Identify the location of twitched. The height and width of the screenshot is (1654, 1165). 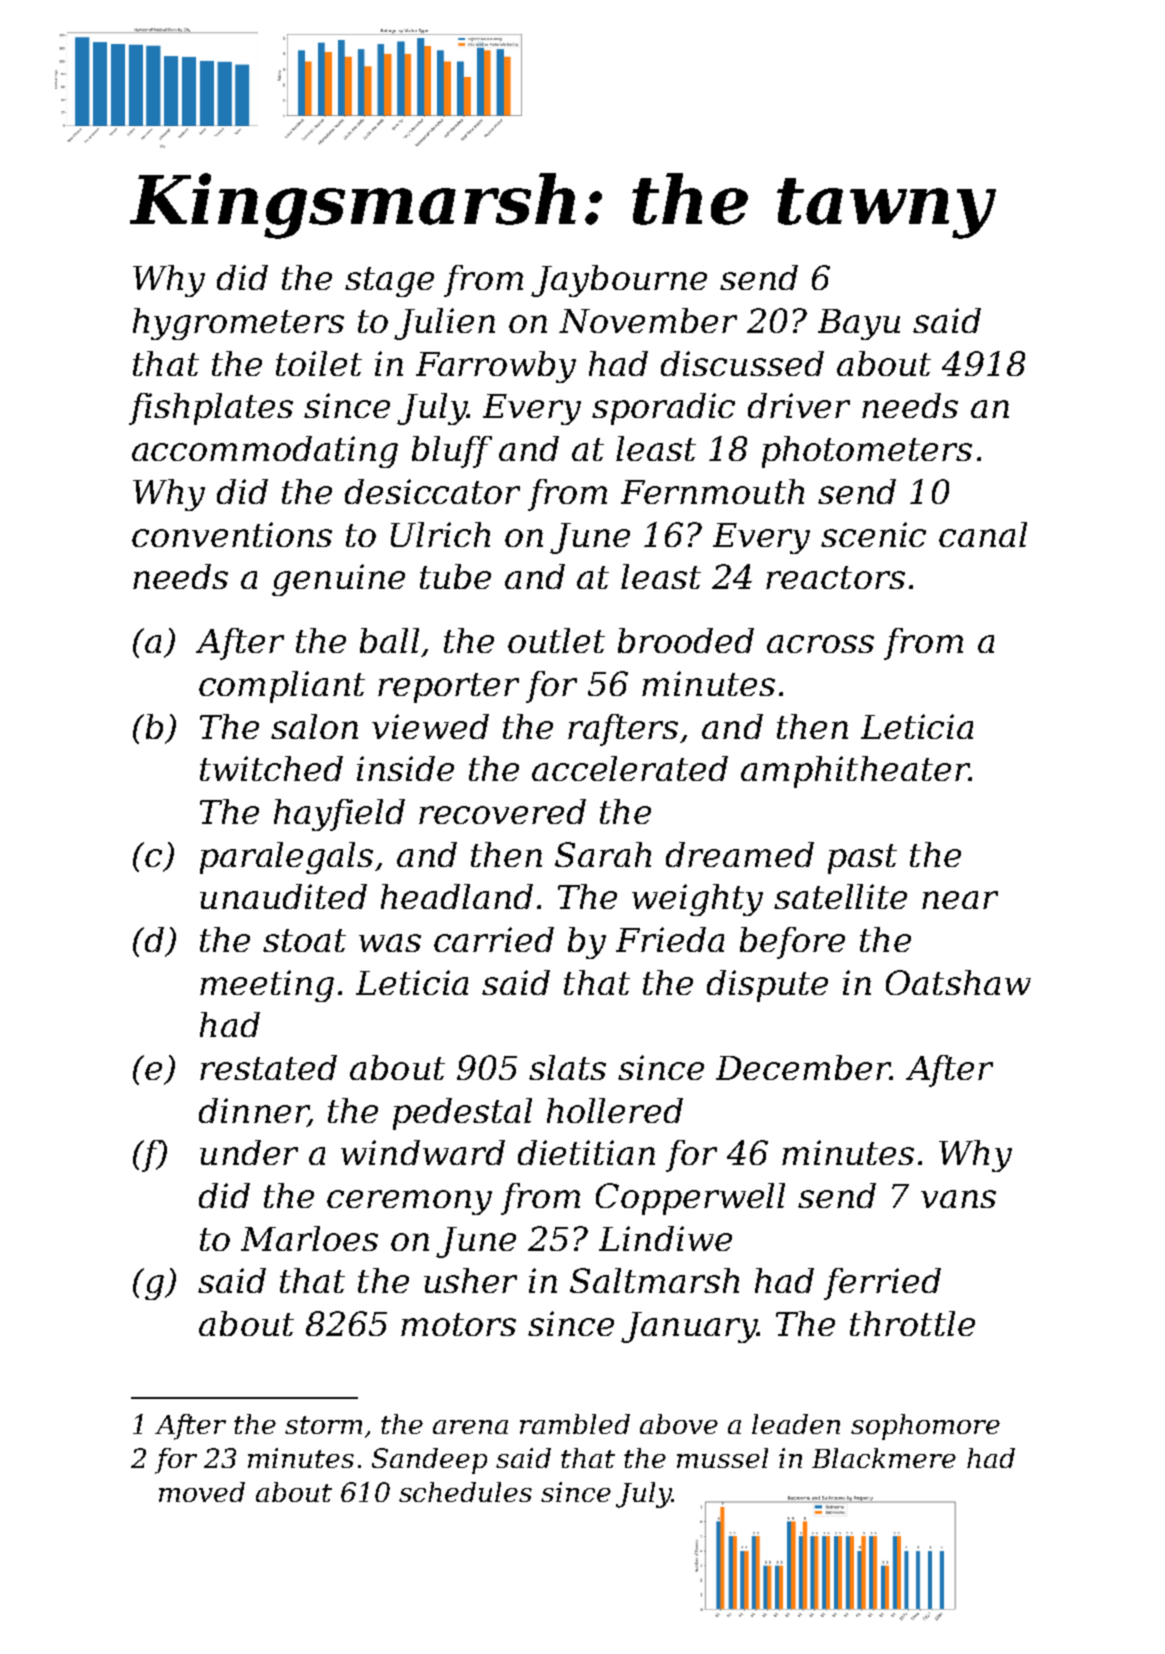
(271, 768).
